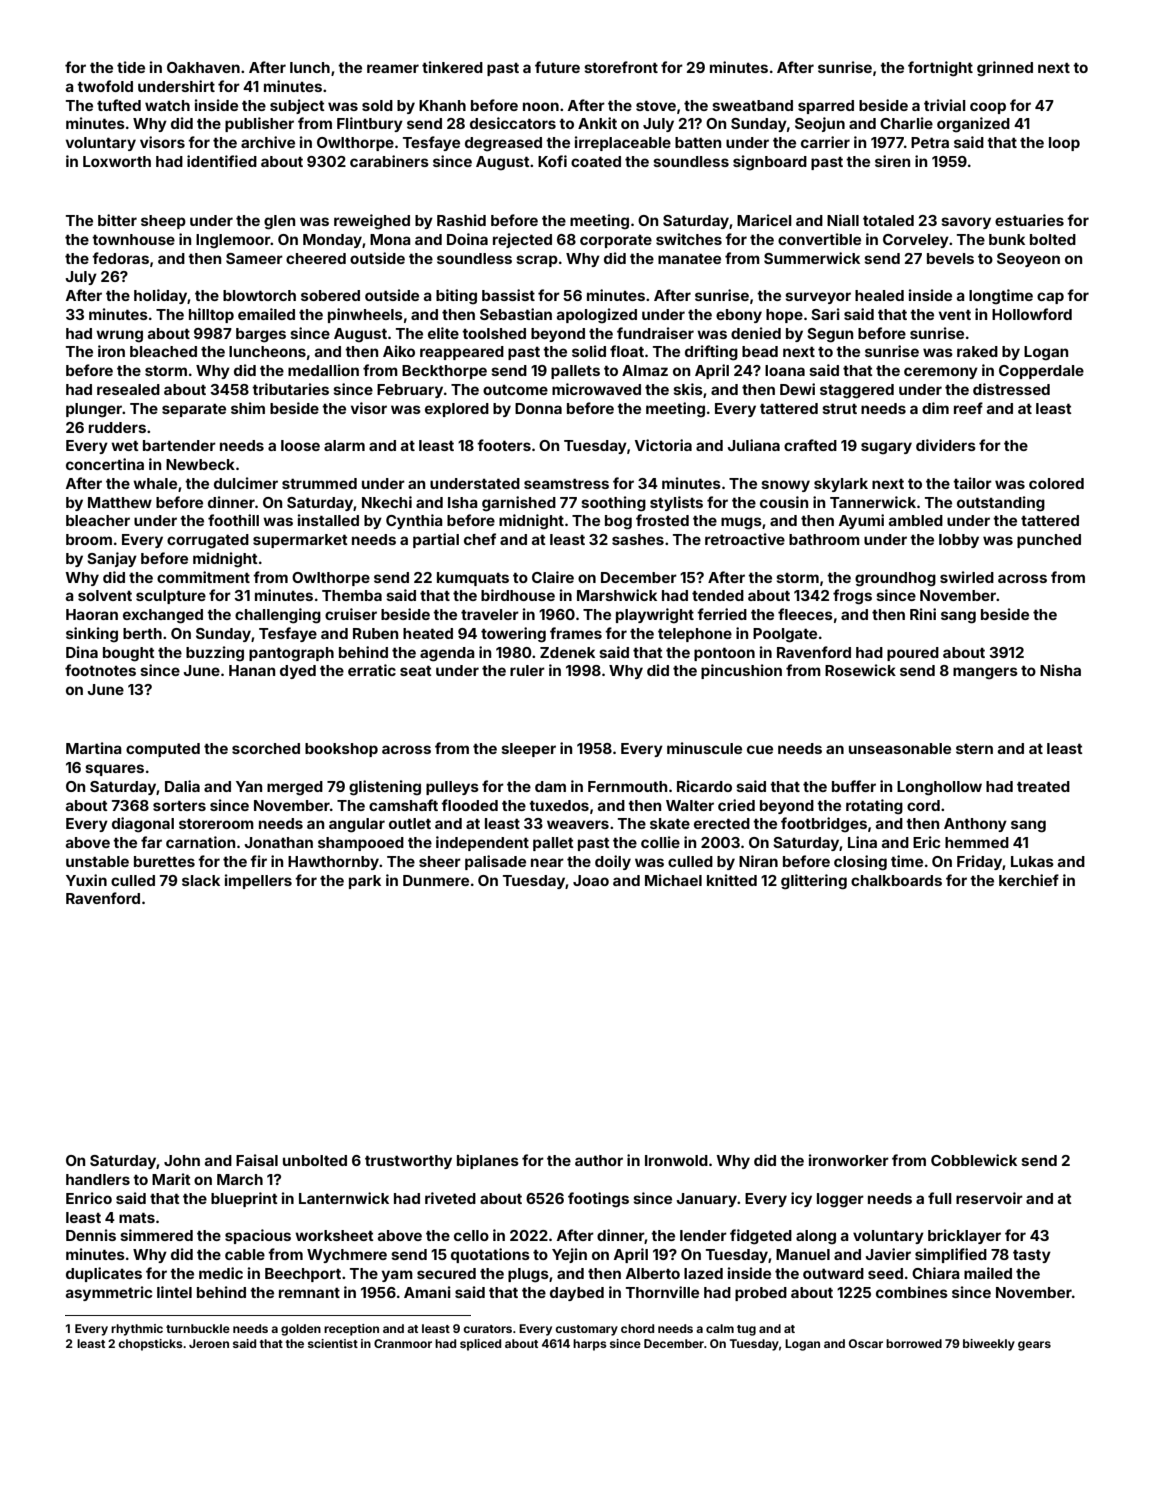 This screenshot has width=1157, height=1498. What do you see at coordinates (117, 220) in the screenshot?
I see `bitter` at bounding box center [117, 220].
